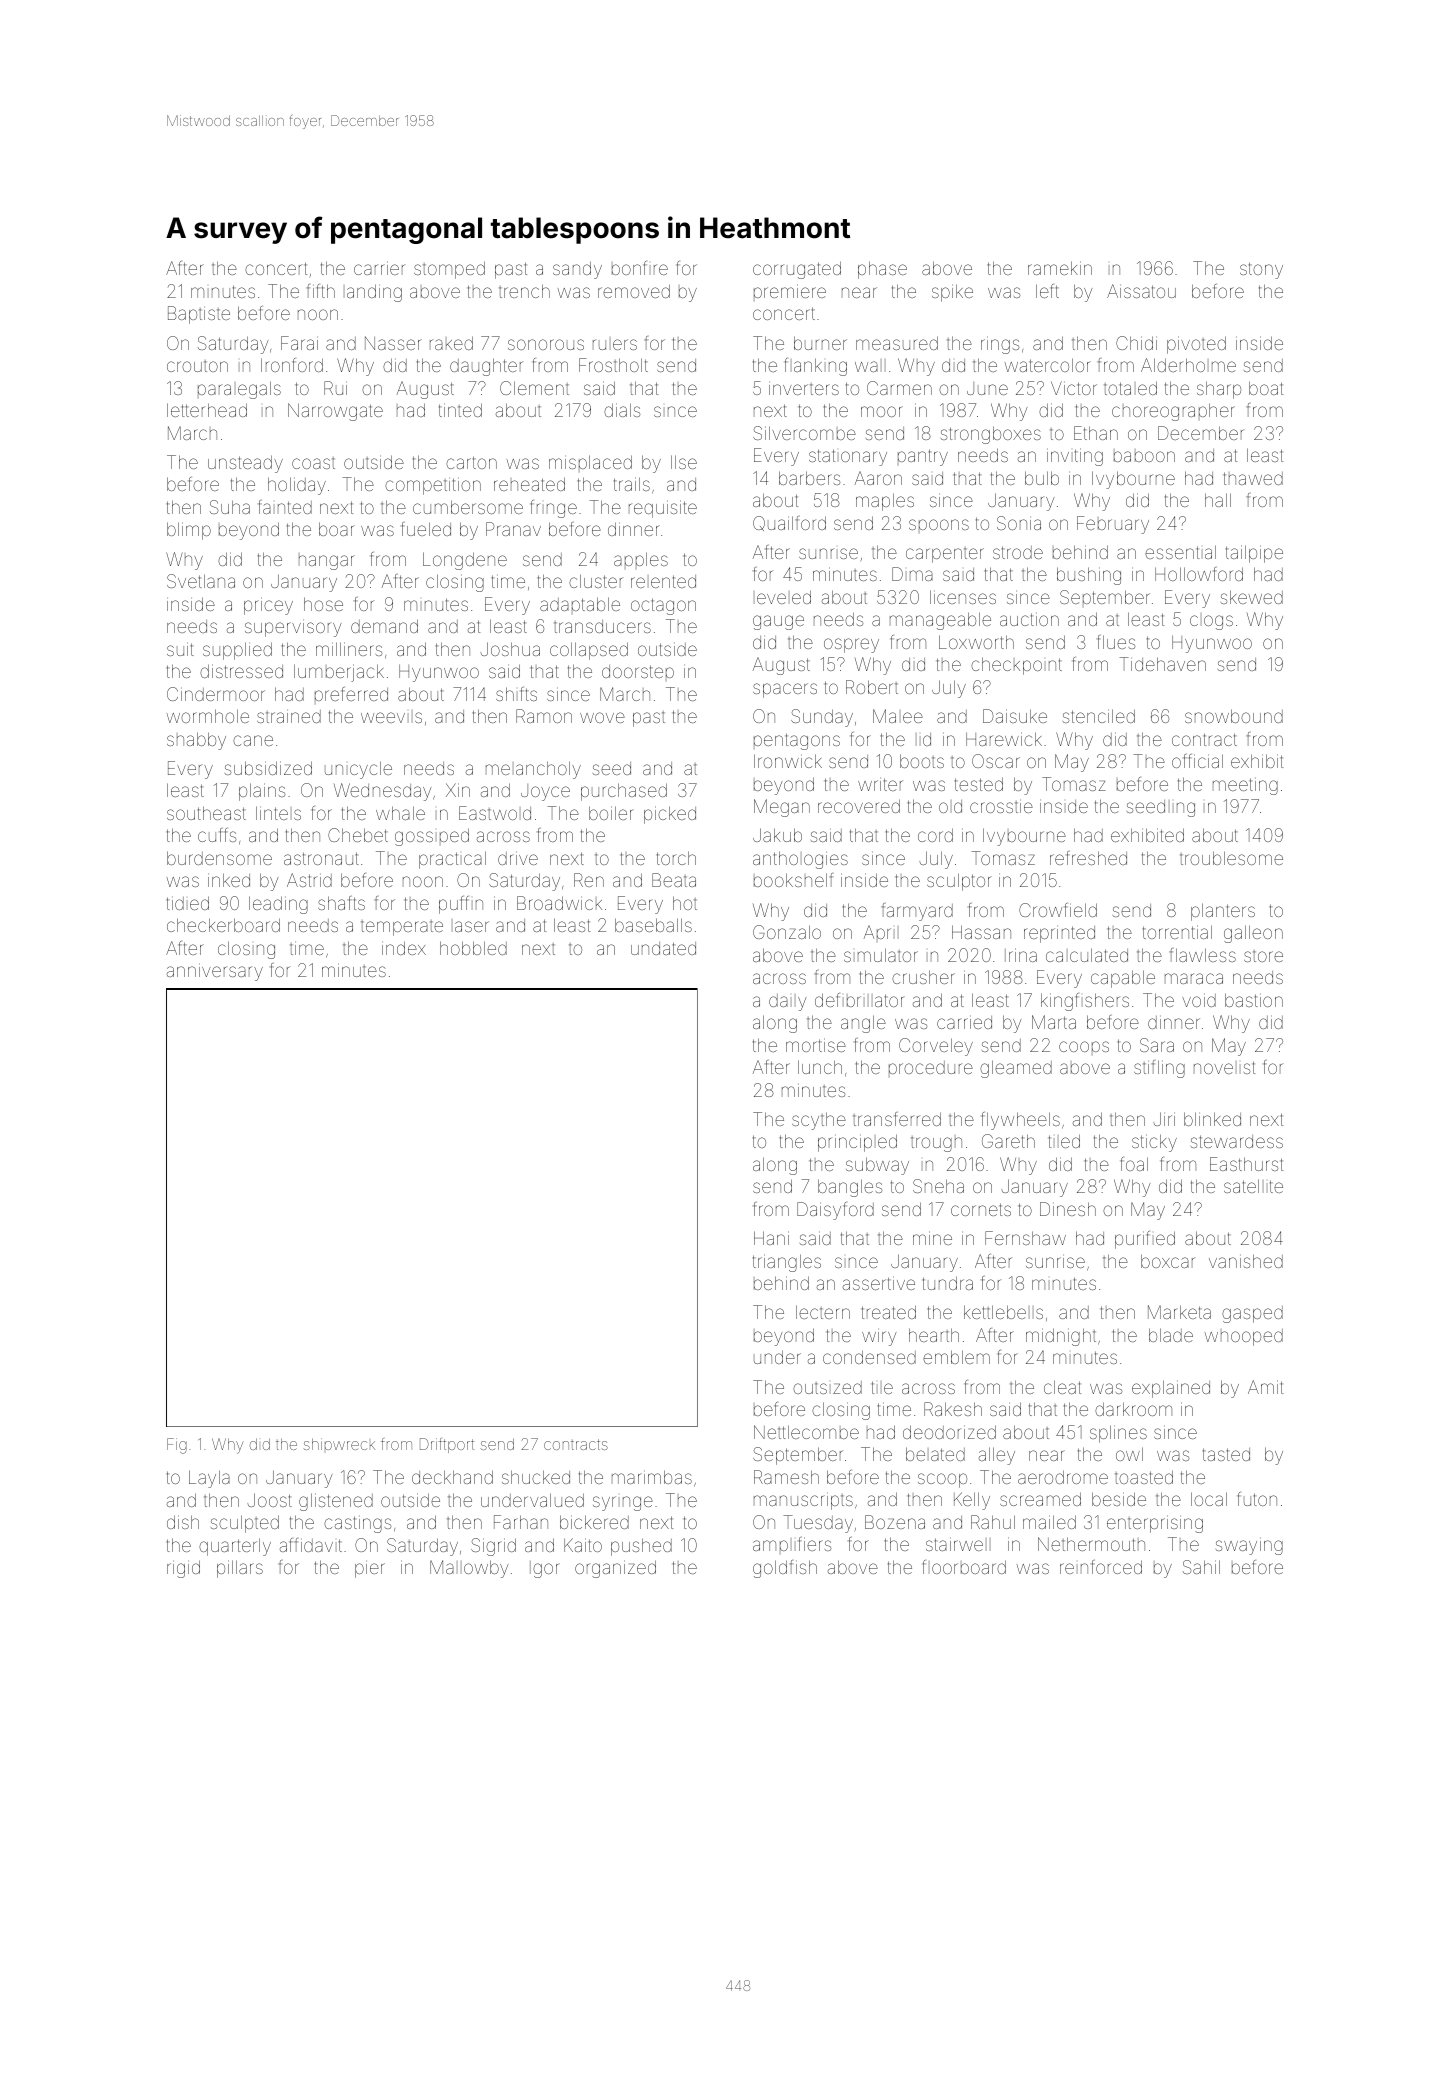 The image size is (1450, 2100). I want to click on rigid, so click(183, 1569).
